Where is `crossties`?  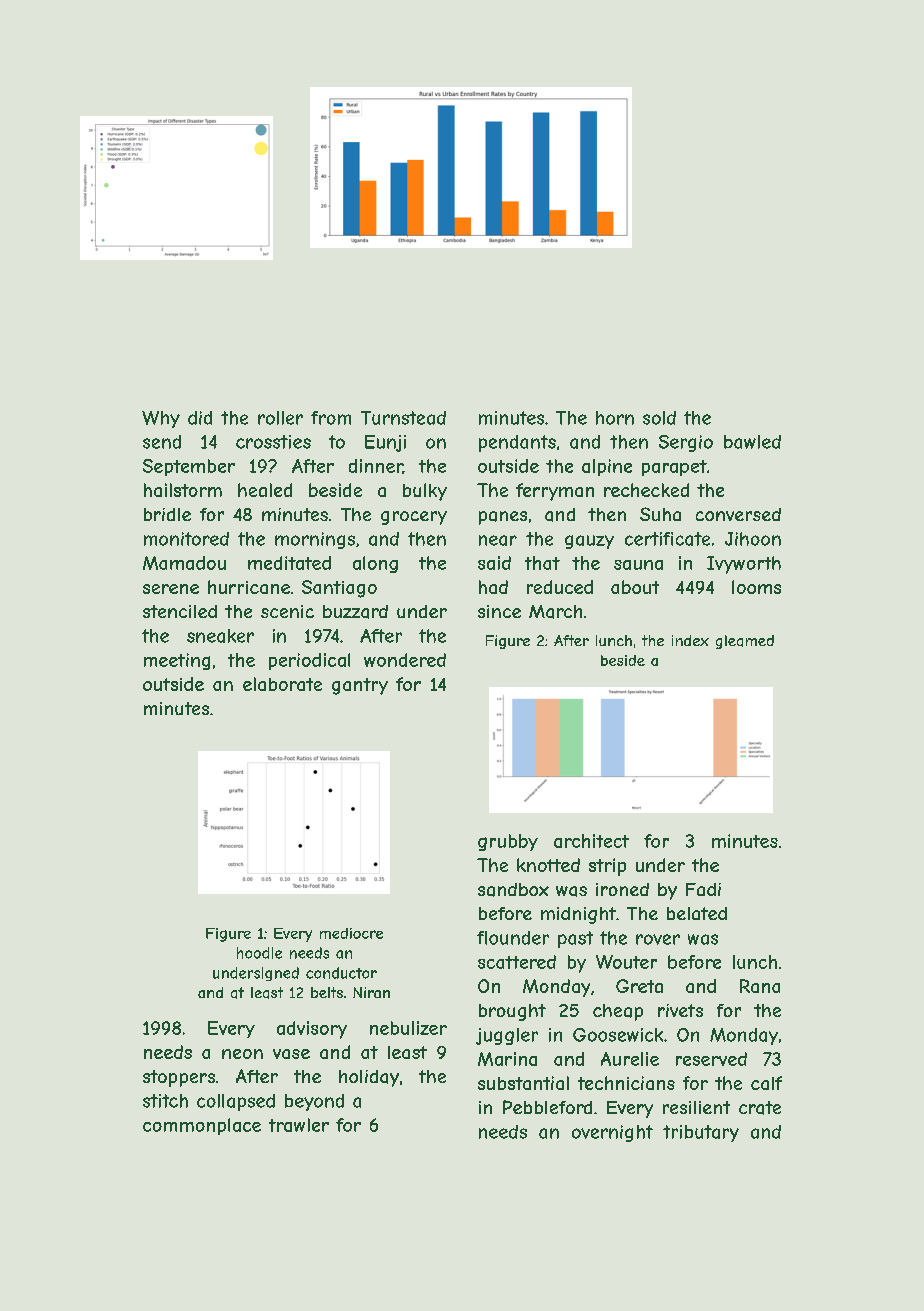 crossties is located at coordinates (273, 442).
